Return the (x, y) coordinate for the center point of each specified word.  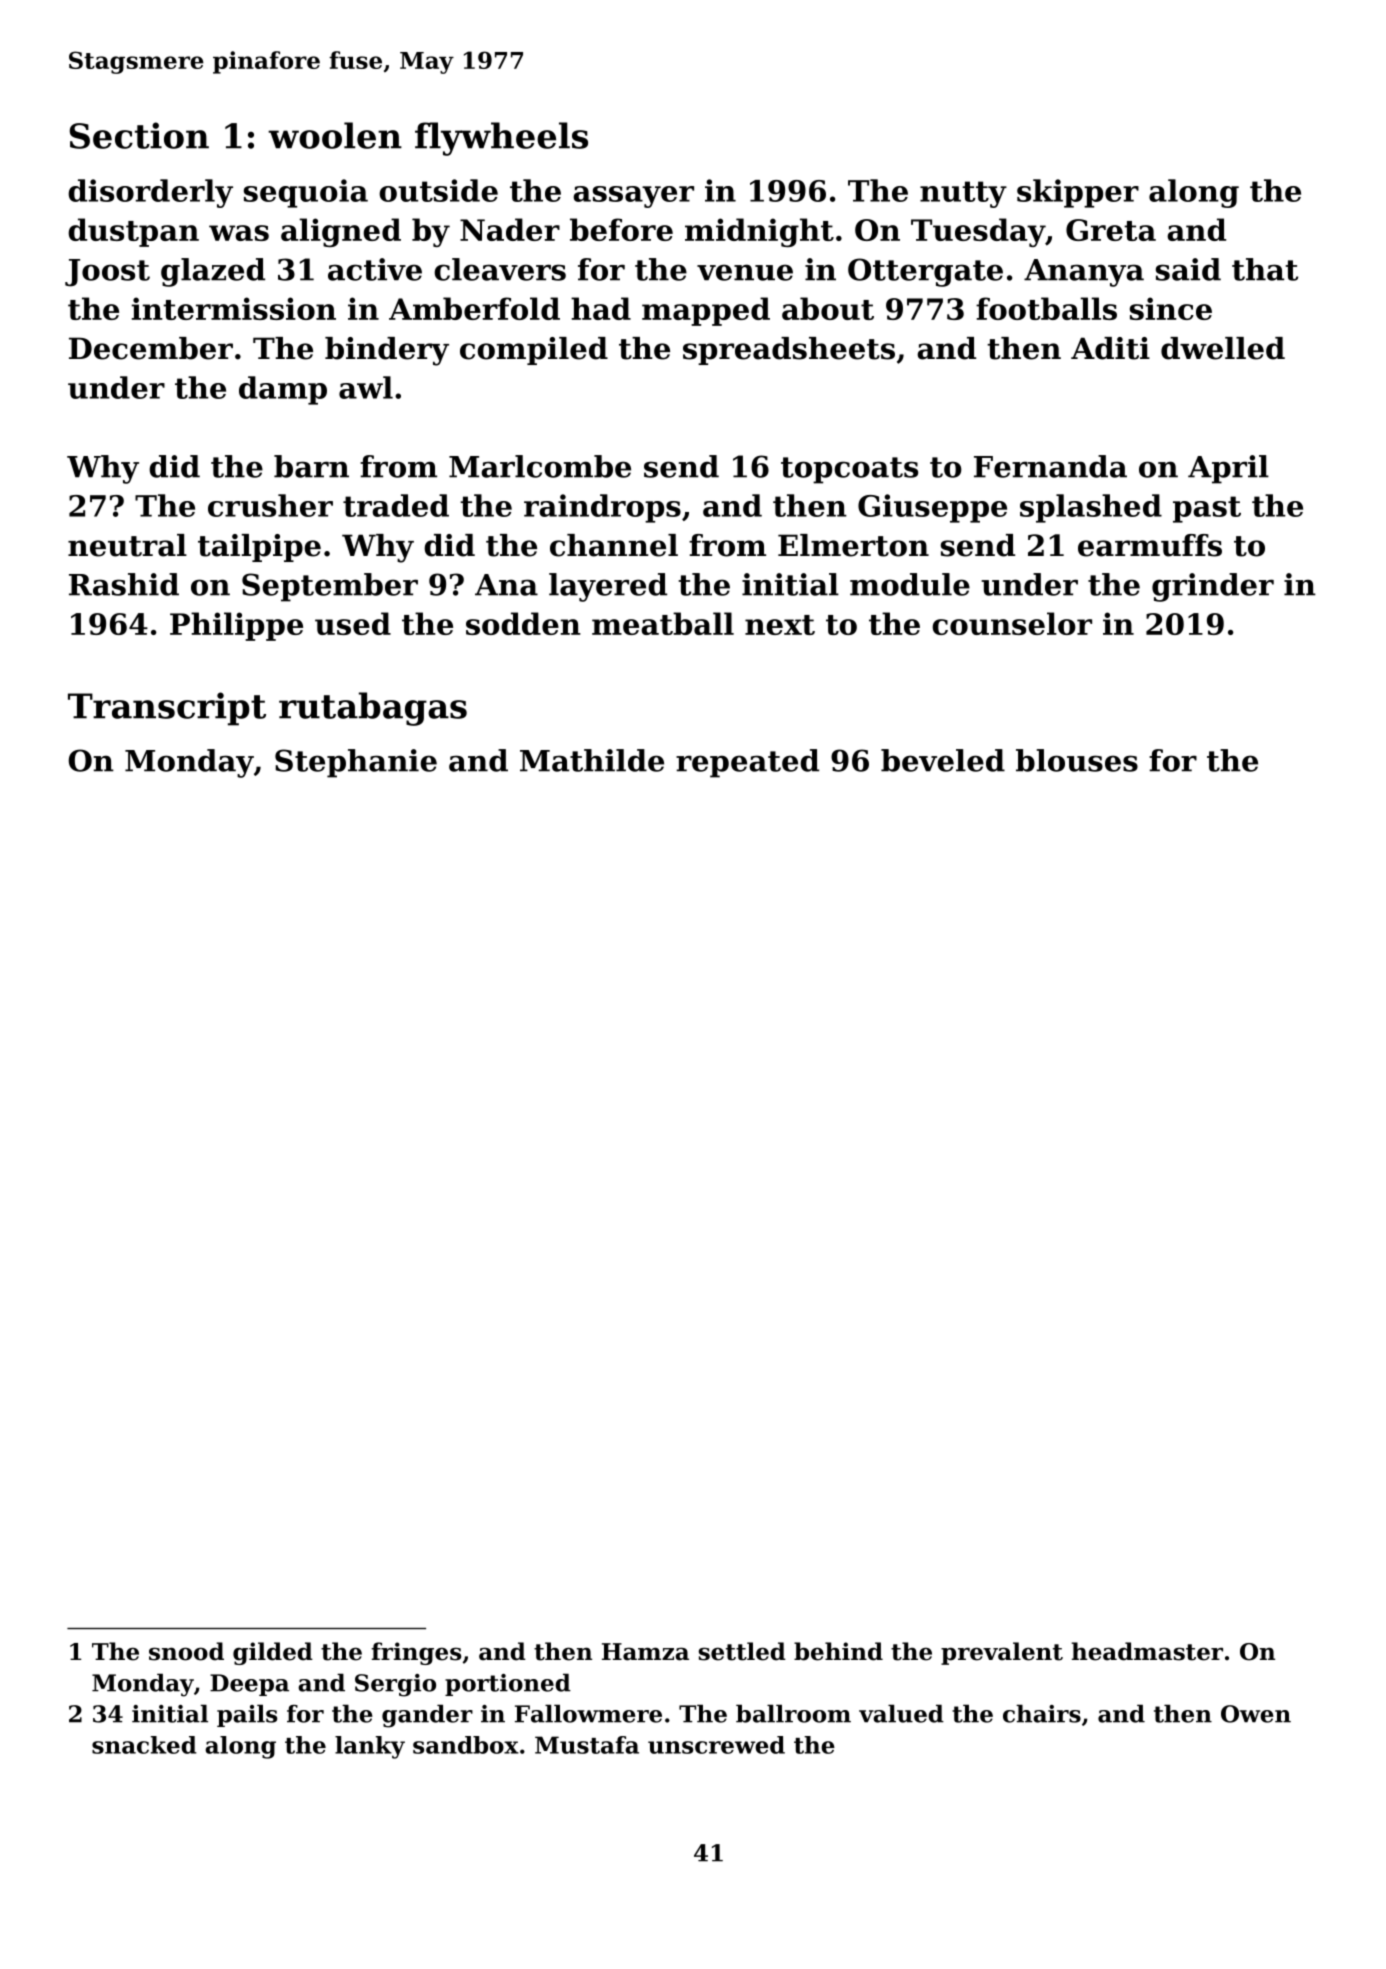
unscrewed (716, 1745)
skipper (1078, 193)
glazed (213, 272)
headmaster (1147, 1651)
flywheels (501, 139)
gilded (273, 1653)
